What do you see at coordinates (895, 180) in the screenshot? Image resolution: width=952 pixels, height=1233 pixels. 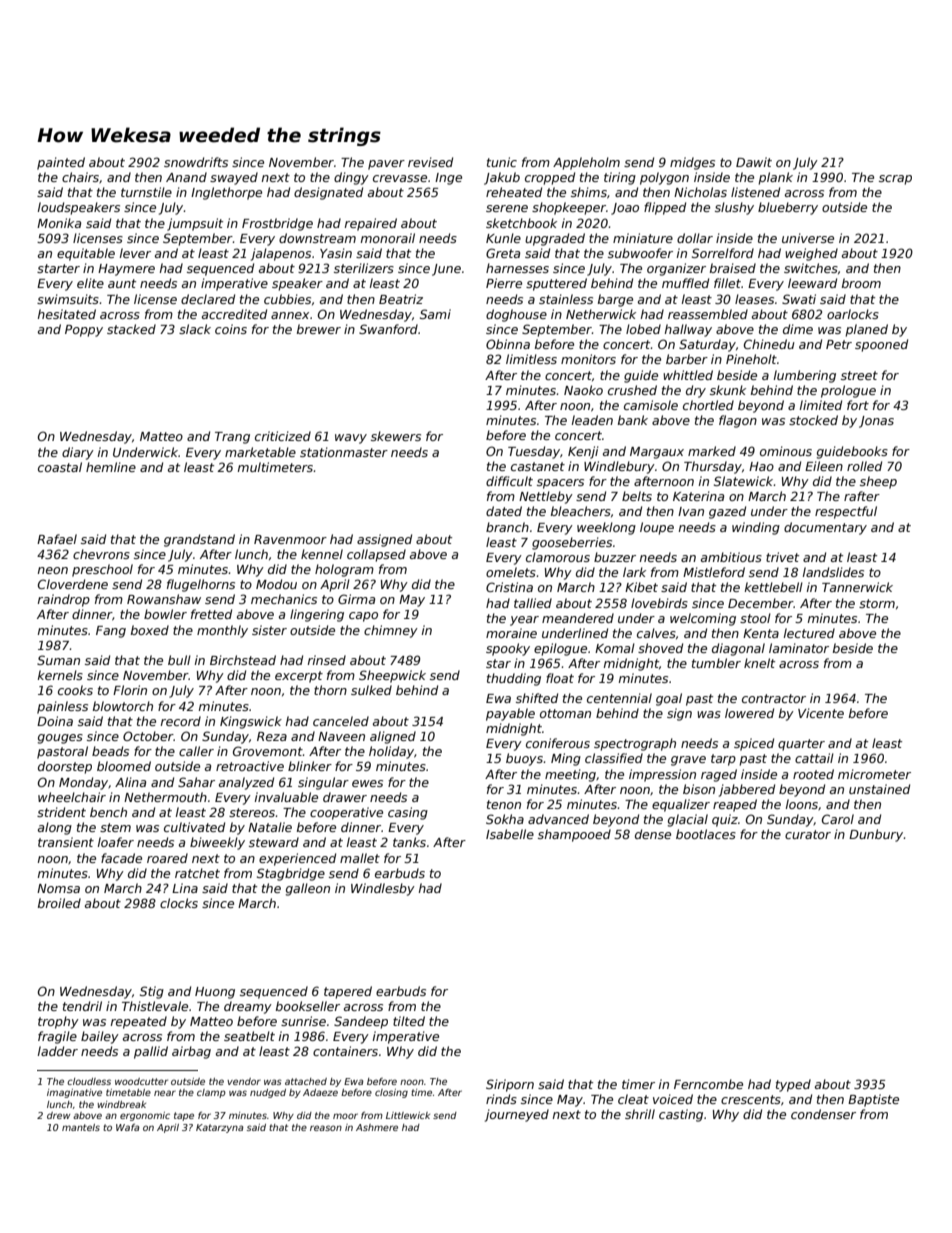 I see `scrap` at bounding box center [895, 180].
